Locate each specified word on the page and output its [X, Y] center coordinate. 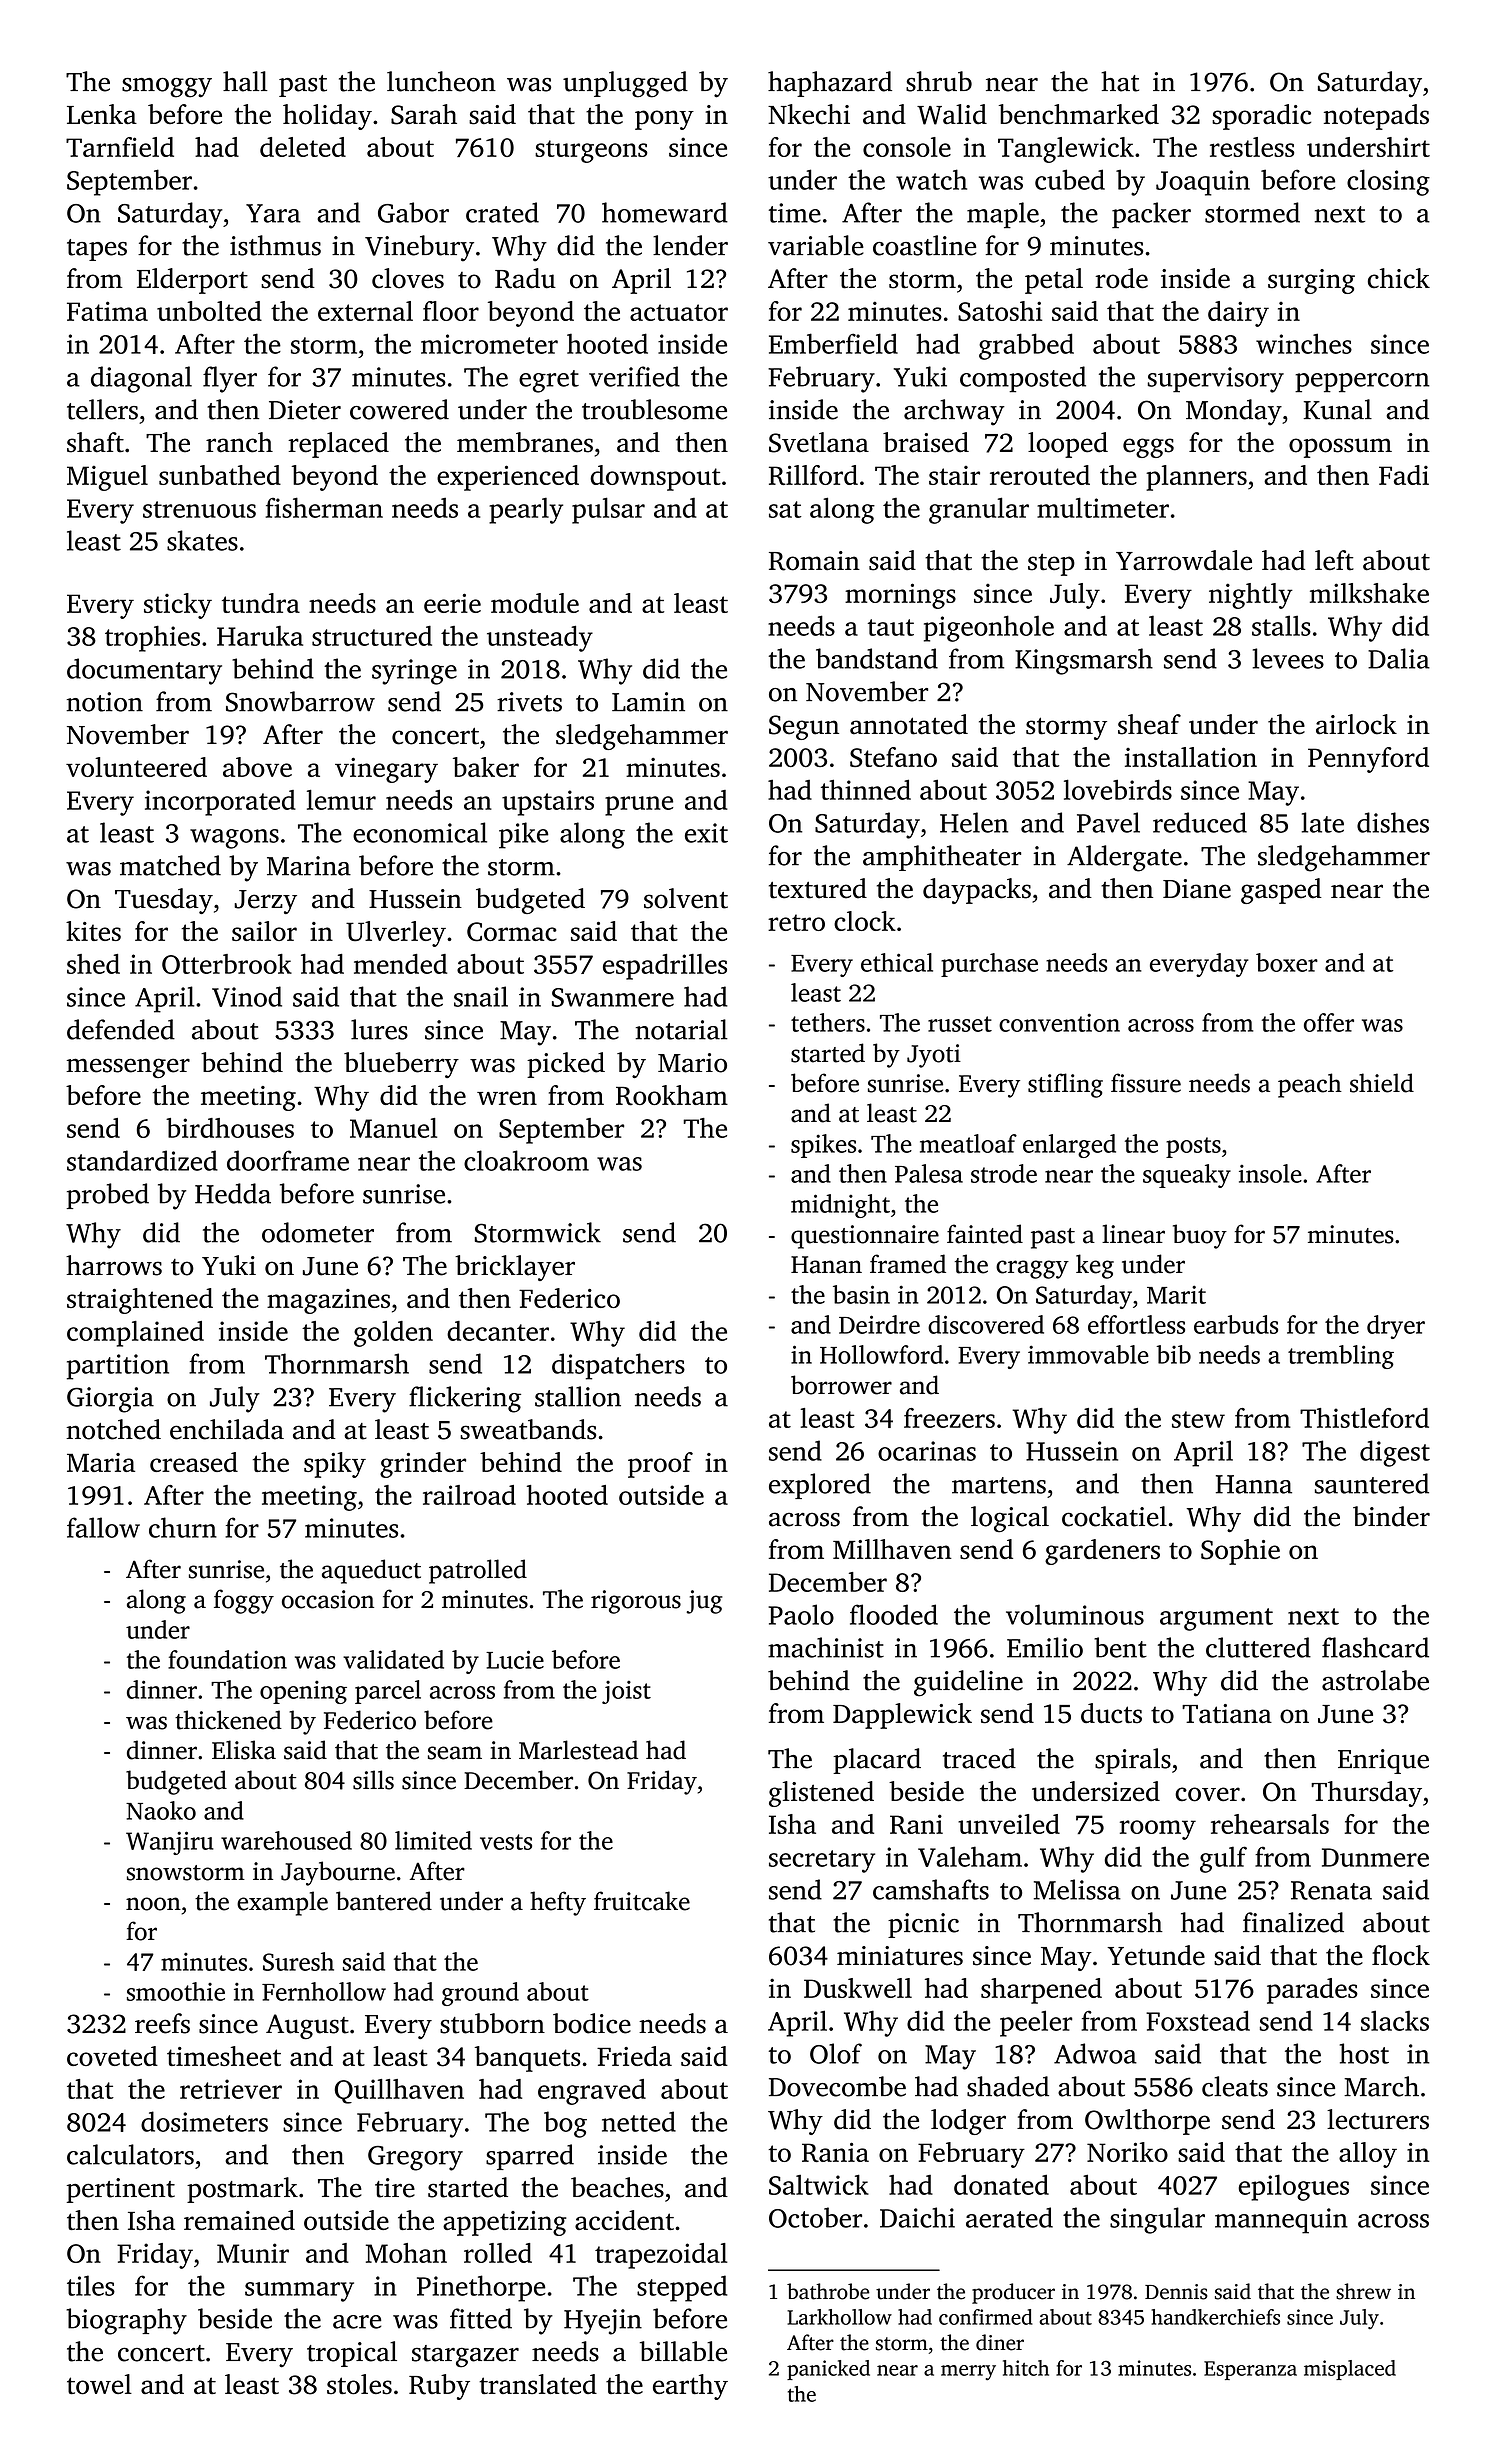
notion [104, 702]
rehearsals [1270, 1824]
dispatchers [618, 1366]
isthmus [275, 245]
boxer [1287, 962]
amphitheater [942, 858]
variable [816, 245]
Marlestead [578, 1750]
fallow [103, 1527]
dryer [1396, 1327]
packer [1151, 215]
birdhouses [230, 1128]
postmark [242, 2190]
